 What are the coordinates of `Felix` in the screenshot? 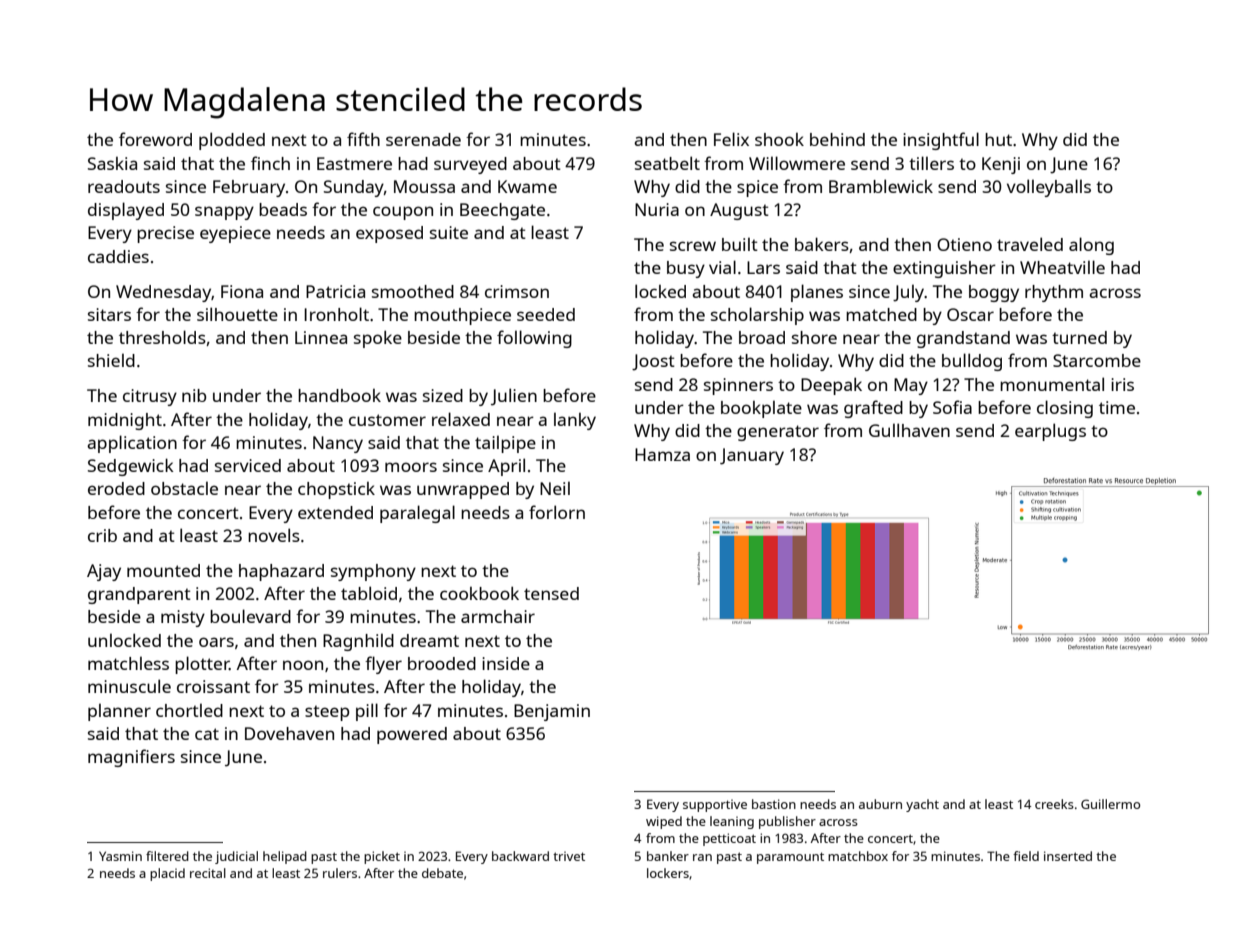 It's located at (731, 139).
